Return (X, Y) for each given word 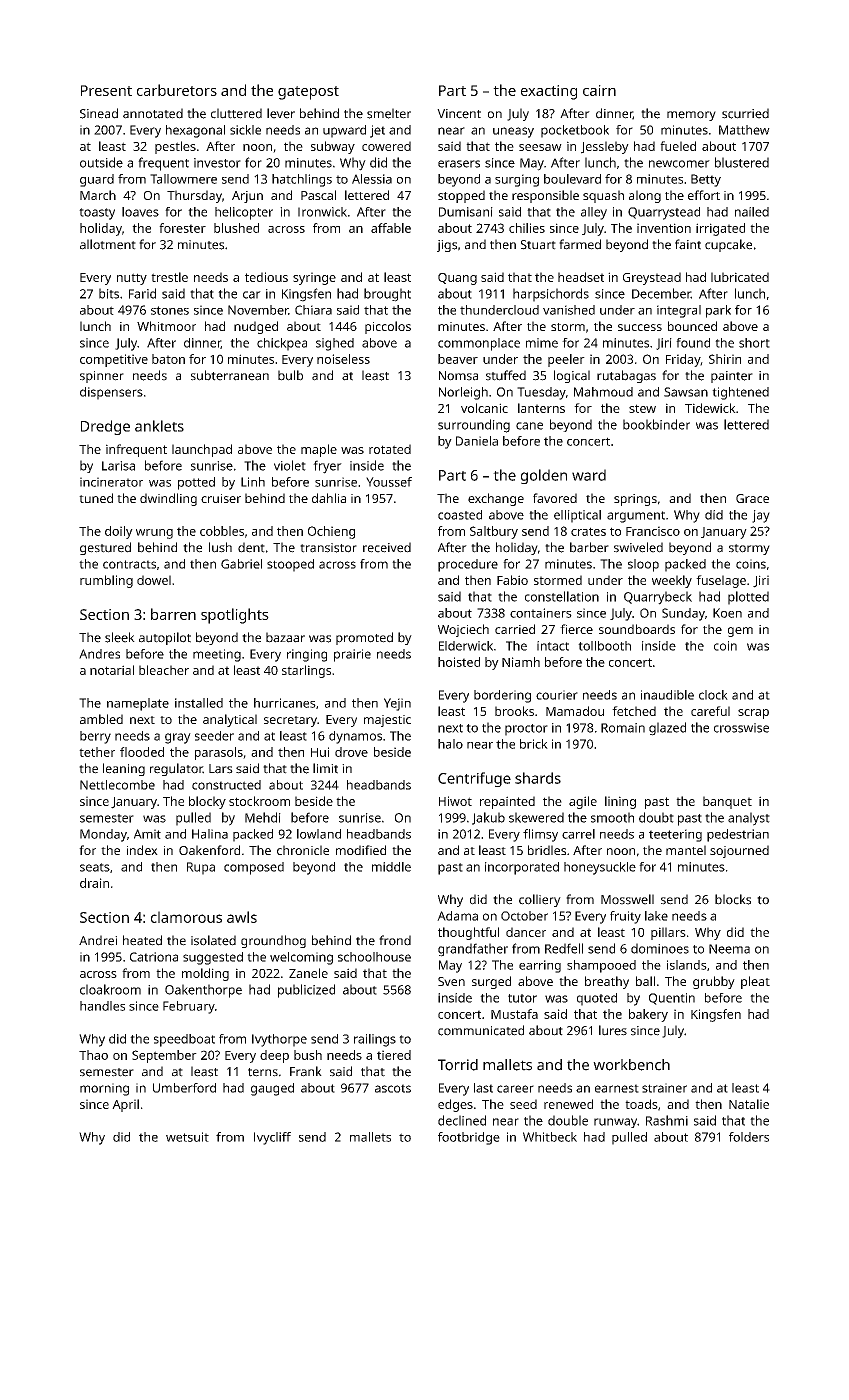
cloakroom (110, 989)
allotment (108, 244)
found (693, 343)
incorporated (522, 868)
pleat (755, 982)
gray (178, 738)
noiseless (343, 359)
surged (491, 982)
